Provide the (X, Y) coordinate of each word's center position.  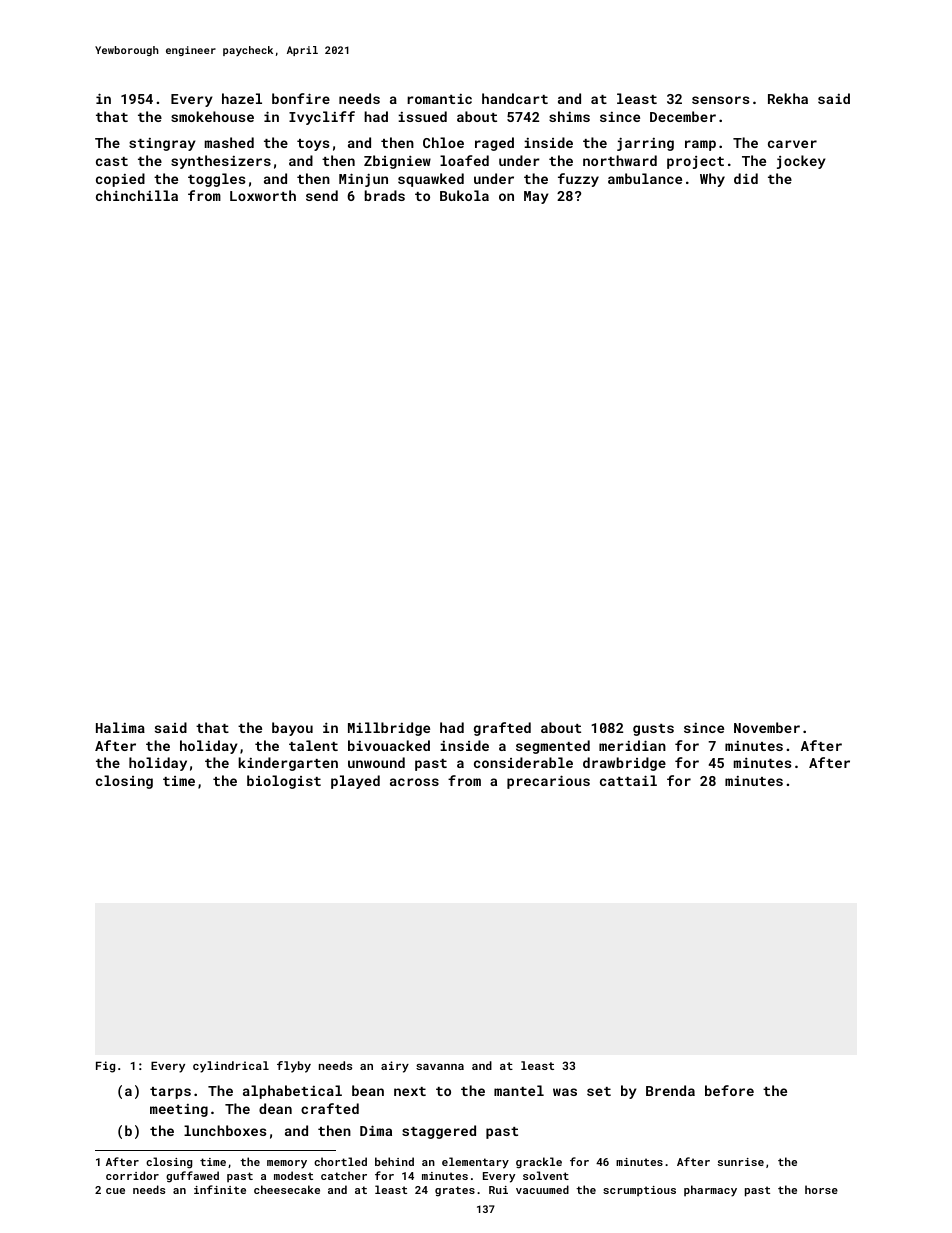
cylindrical (231, 1067)
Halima (120, 727)
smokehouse (212, 116)
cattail (628, 780)
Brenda (670, 1090)
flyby (294, 1067)
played (355, 782)
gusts (653, 730)
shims (569, 116)
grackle (539, 1163)
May (536, 197)
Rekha (788, 98)
